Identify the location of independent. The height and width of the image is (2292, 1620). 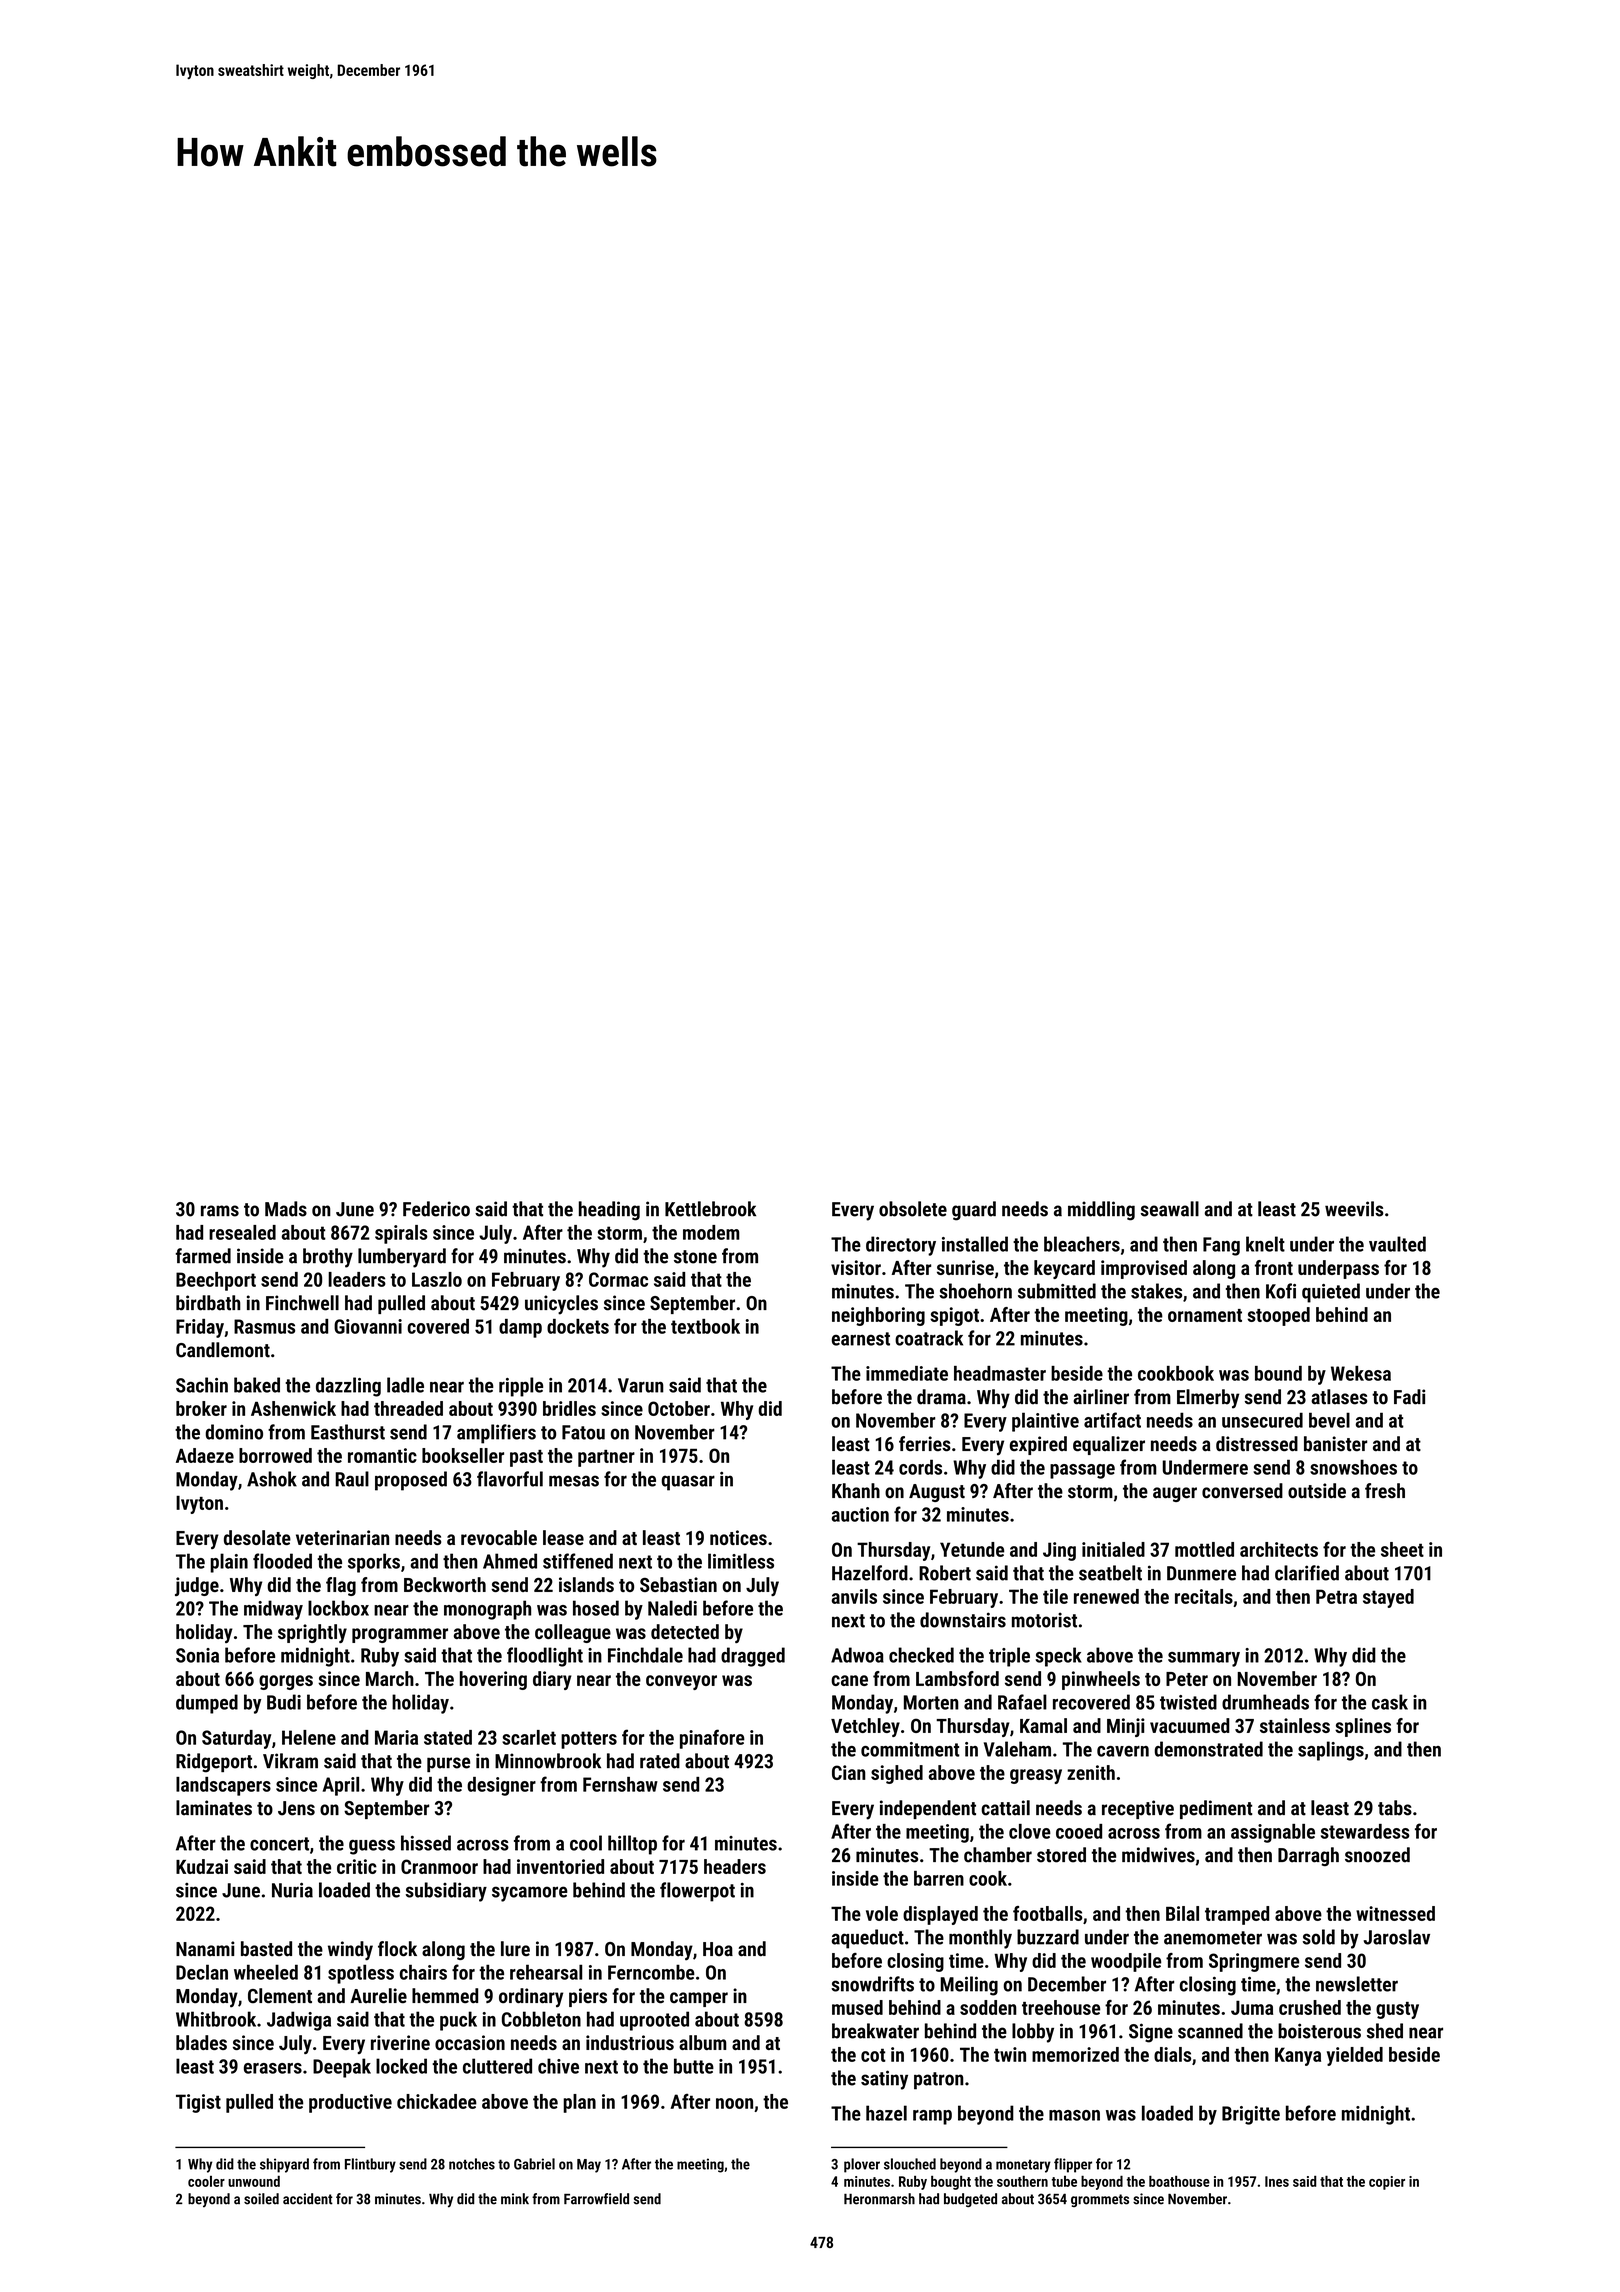
(928, 1809).
